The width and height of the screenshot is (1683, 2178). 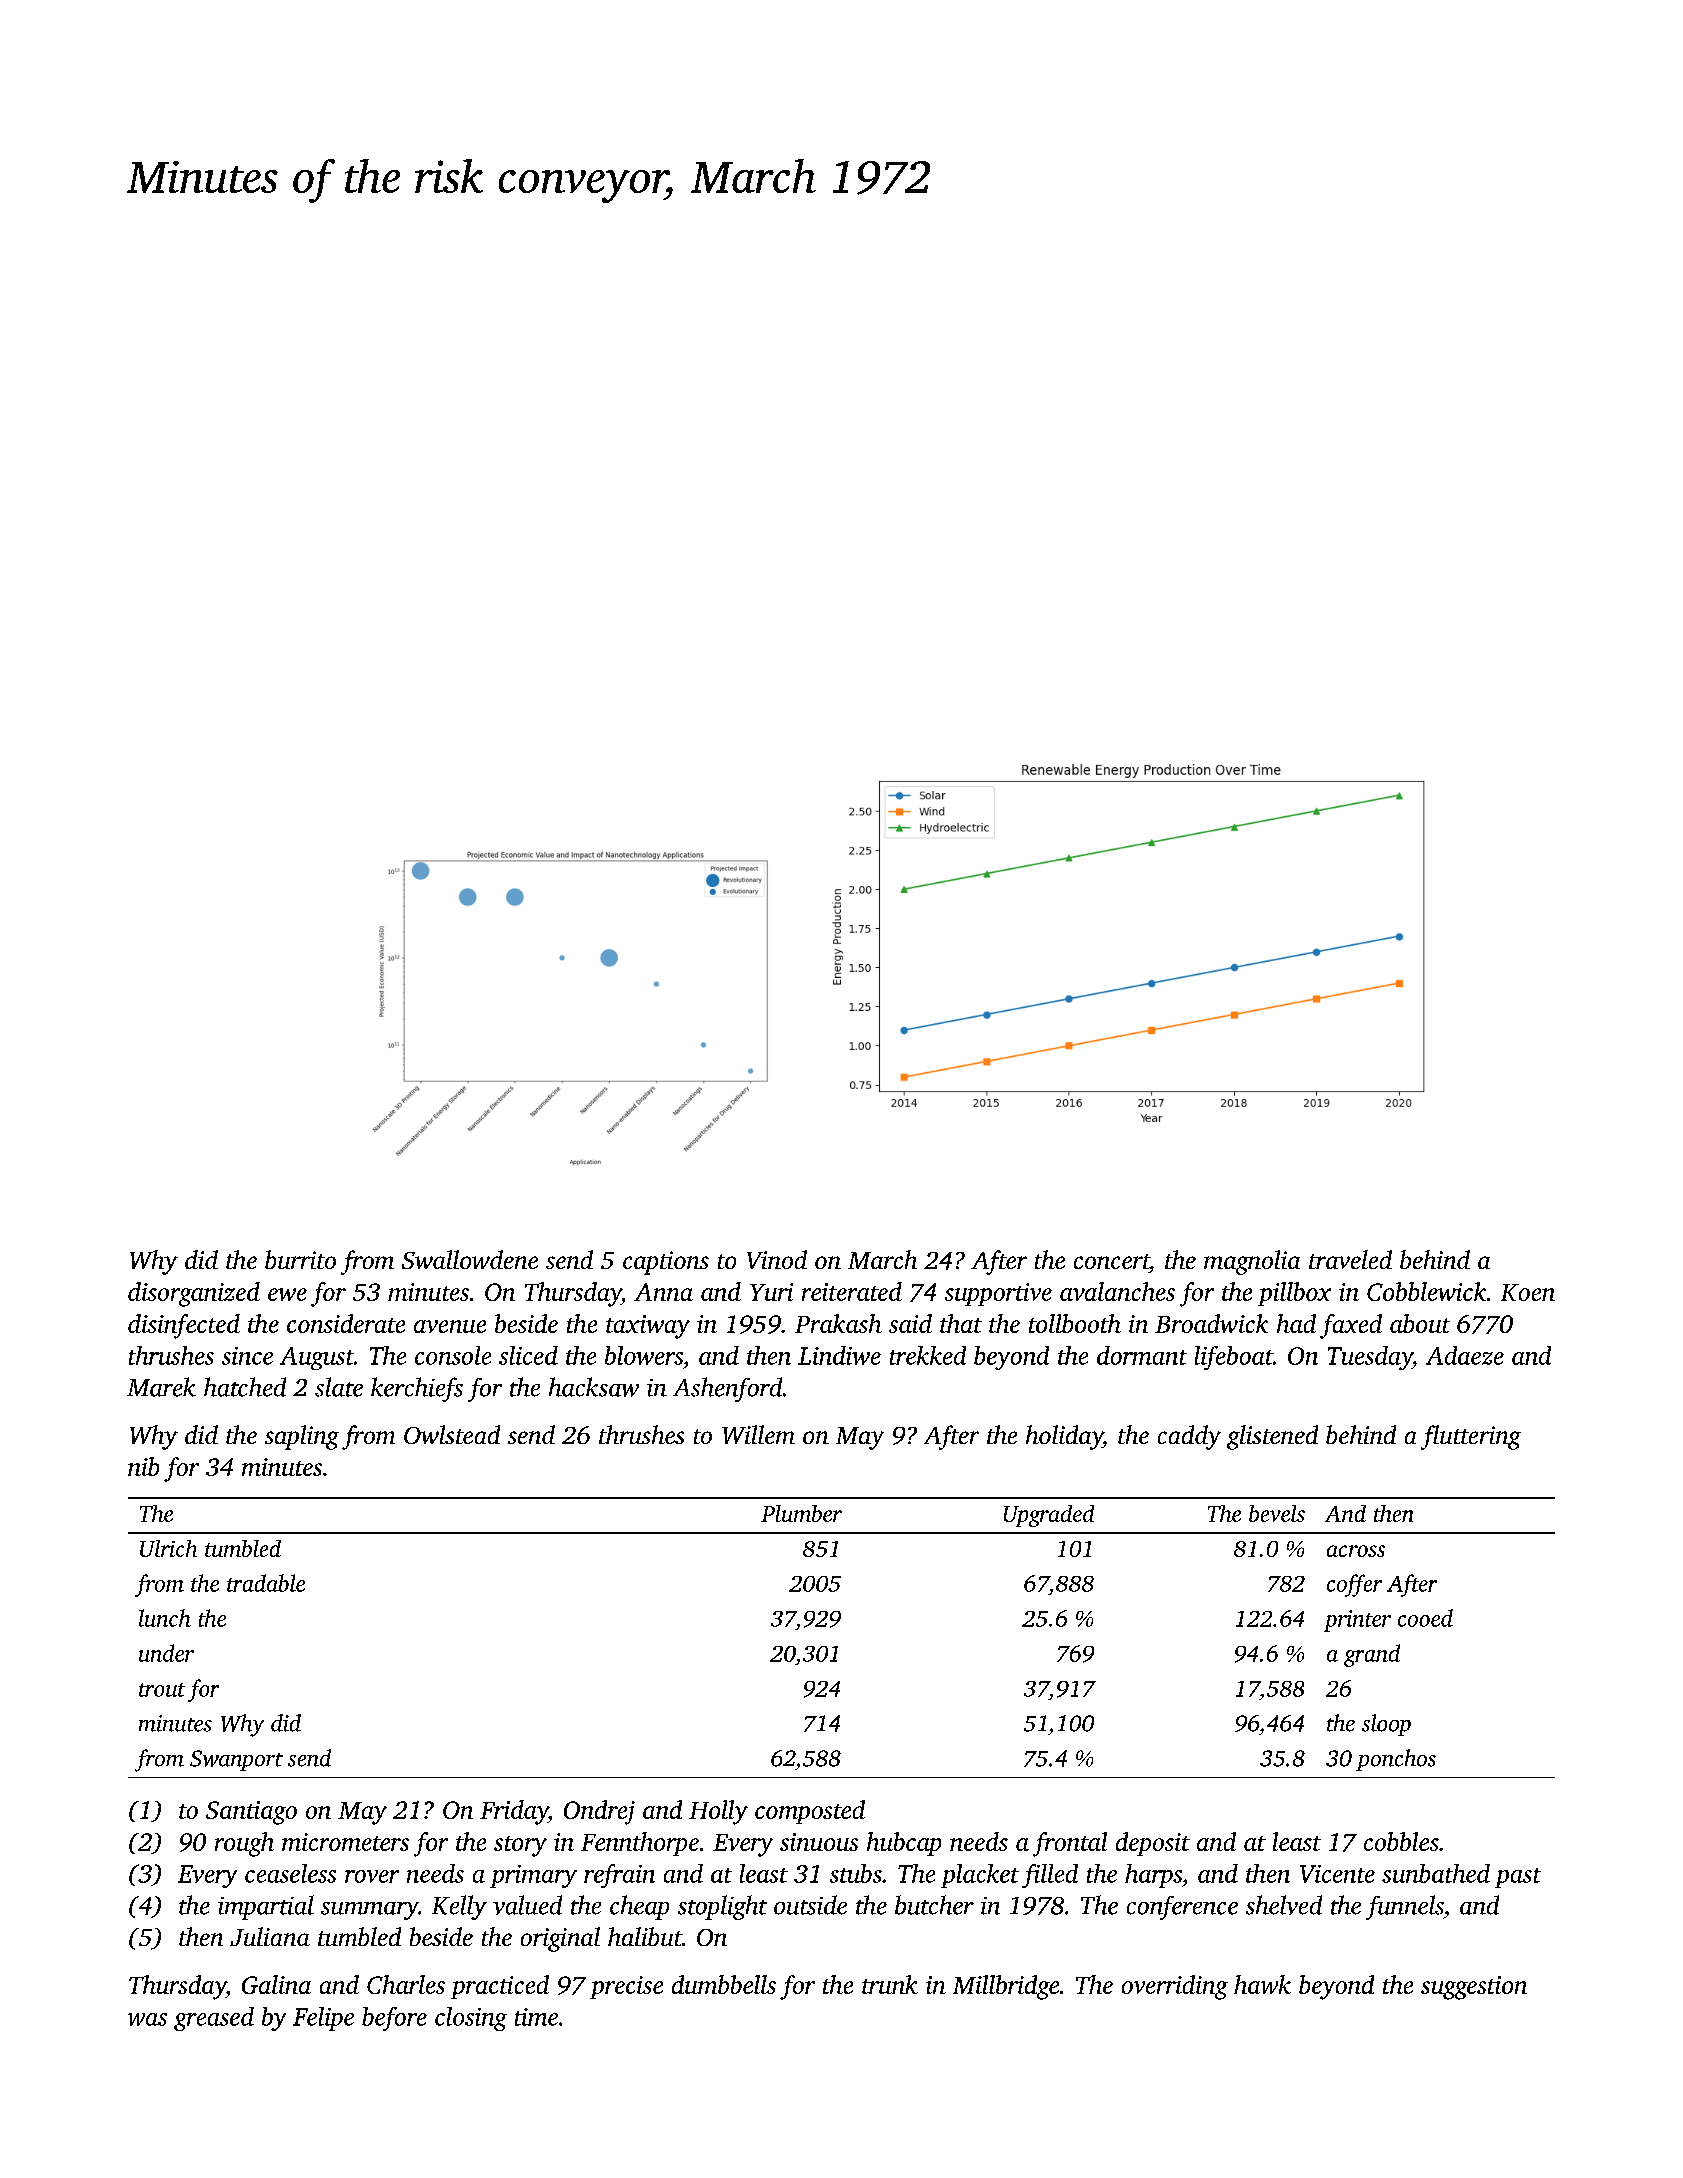 I want to click on Plumber, so click(x=801, y=1513).
